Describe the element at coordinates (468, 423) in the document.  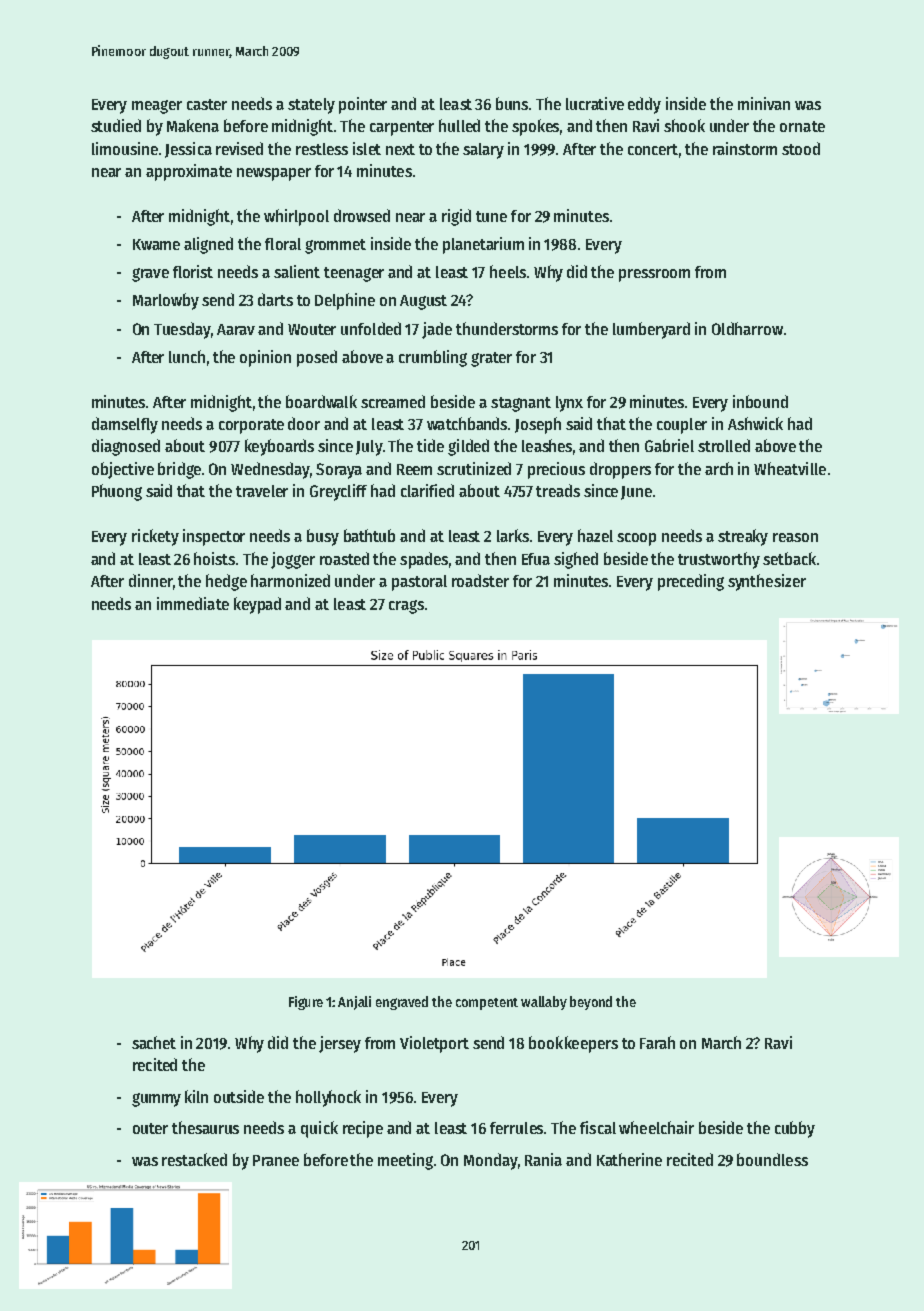
I see `watchbands` at that location.
